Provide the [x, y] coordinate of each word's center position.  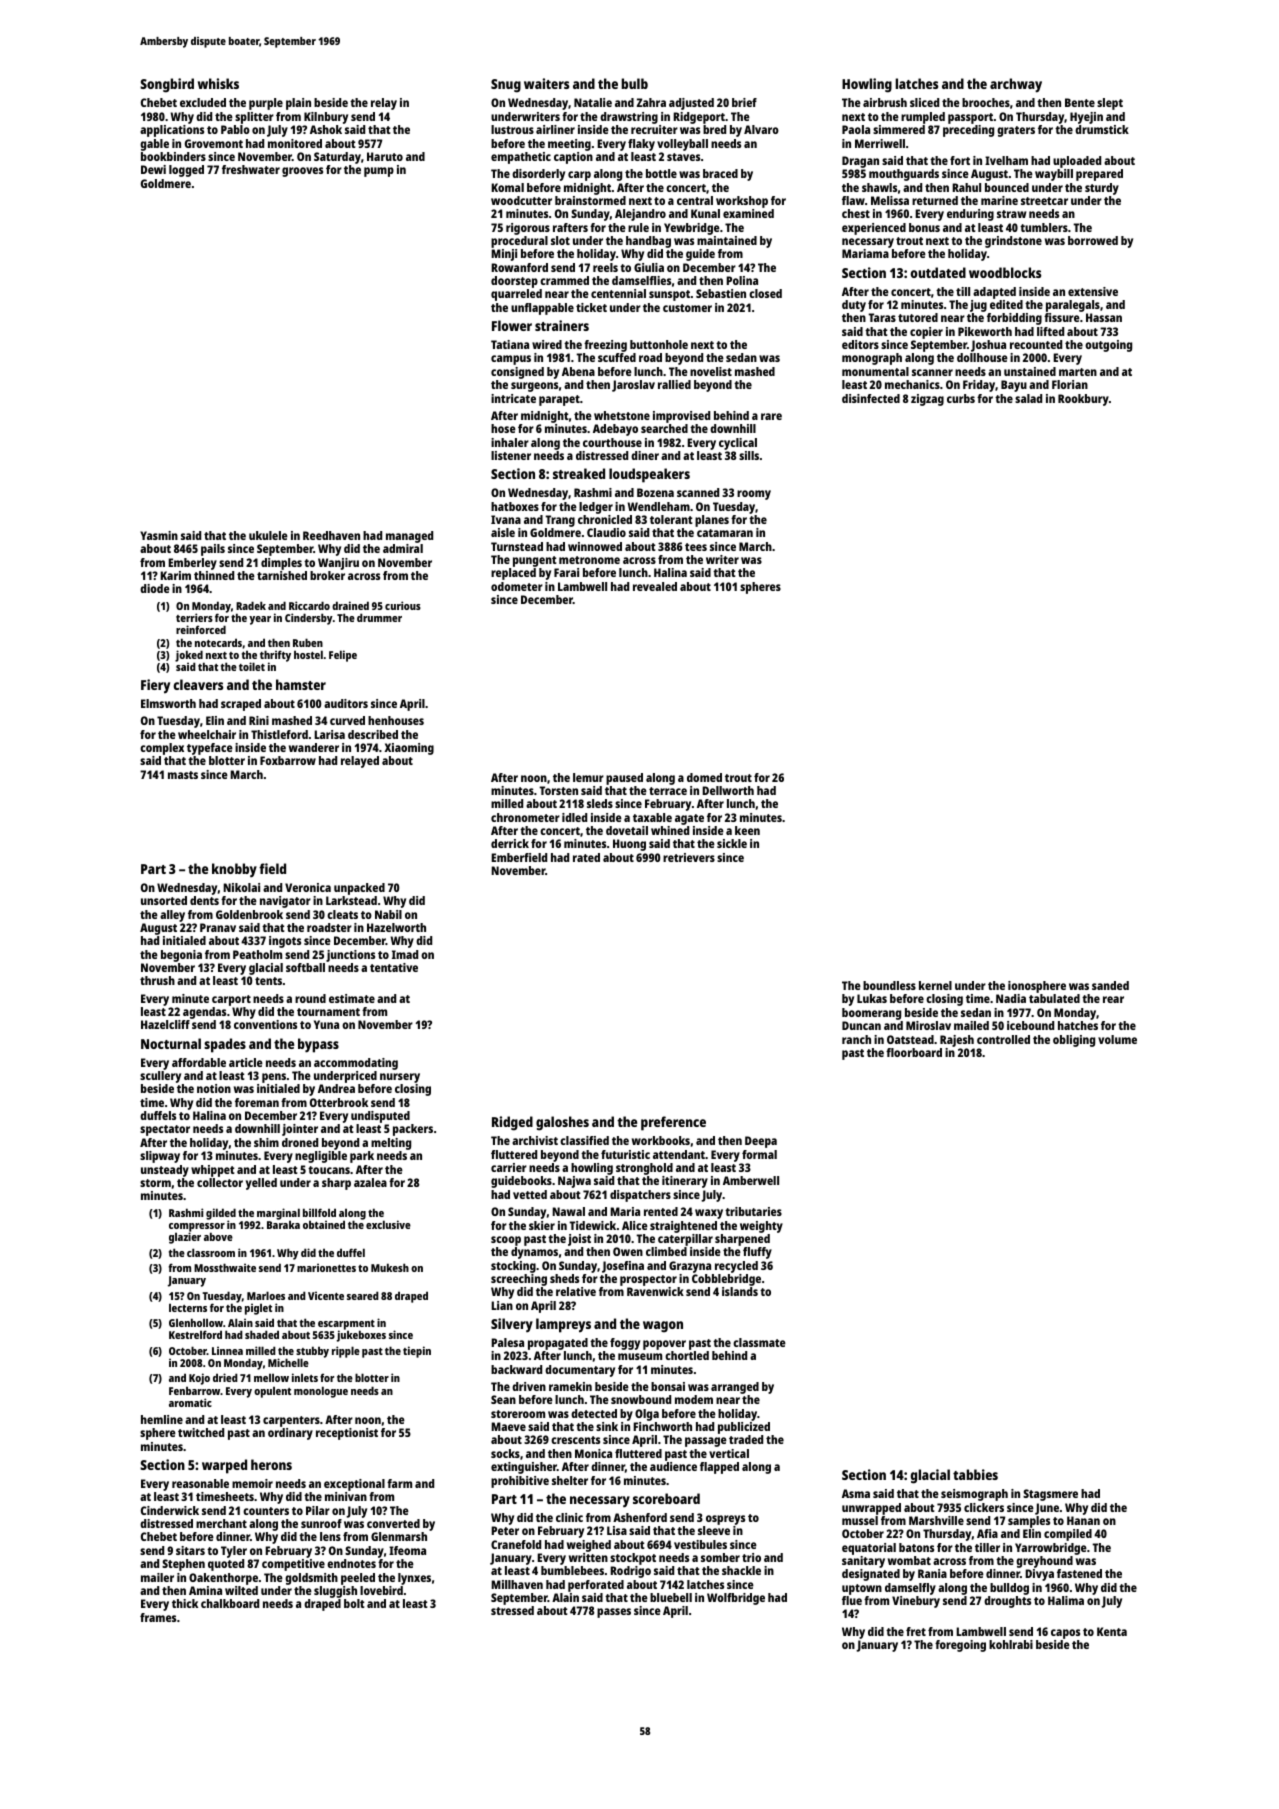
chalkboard [230, 1603]
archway [1016, 85]
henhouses [396, 720]
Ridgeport [699, 118]
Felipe [343, 656]
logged [186, 171]
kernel [935, 985]
